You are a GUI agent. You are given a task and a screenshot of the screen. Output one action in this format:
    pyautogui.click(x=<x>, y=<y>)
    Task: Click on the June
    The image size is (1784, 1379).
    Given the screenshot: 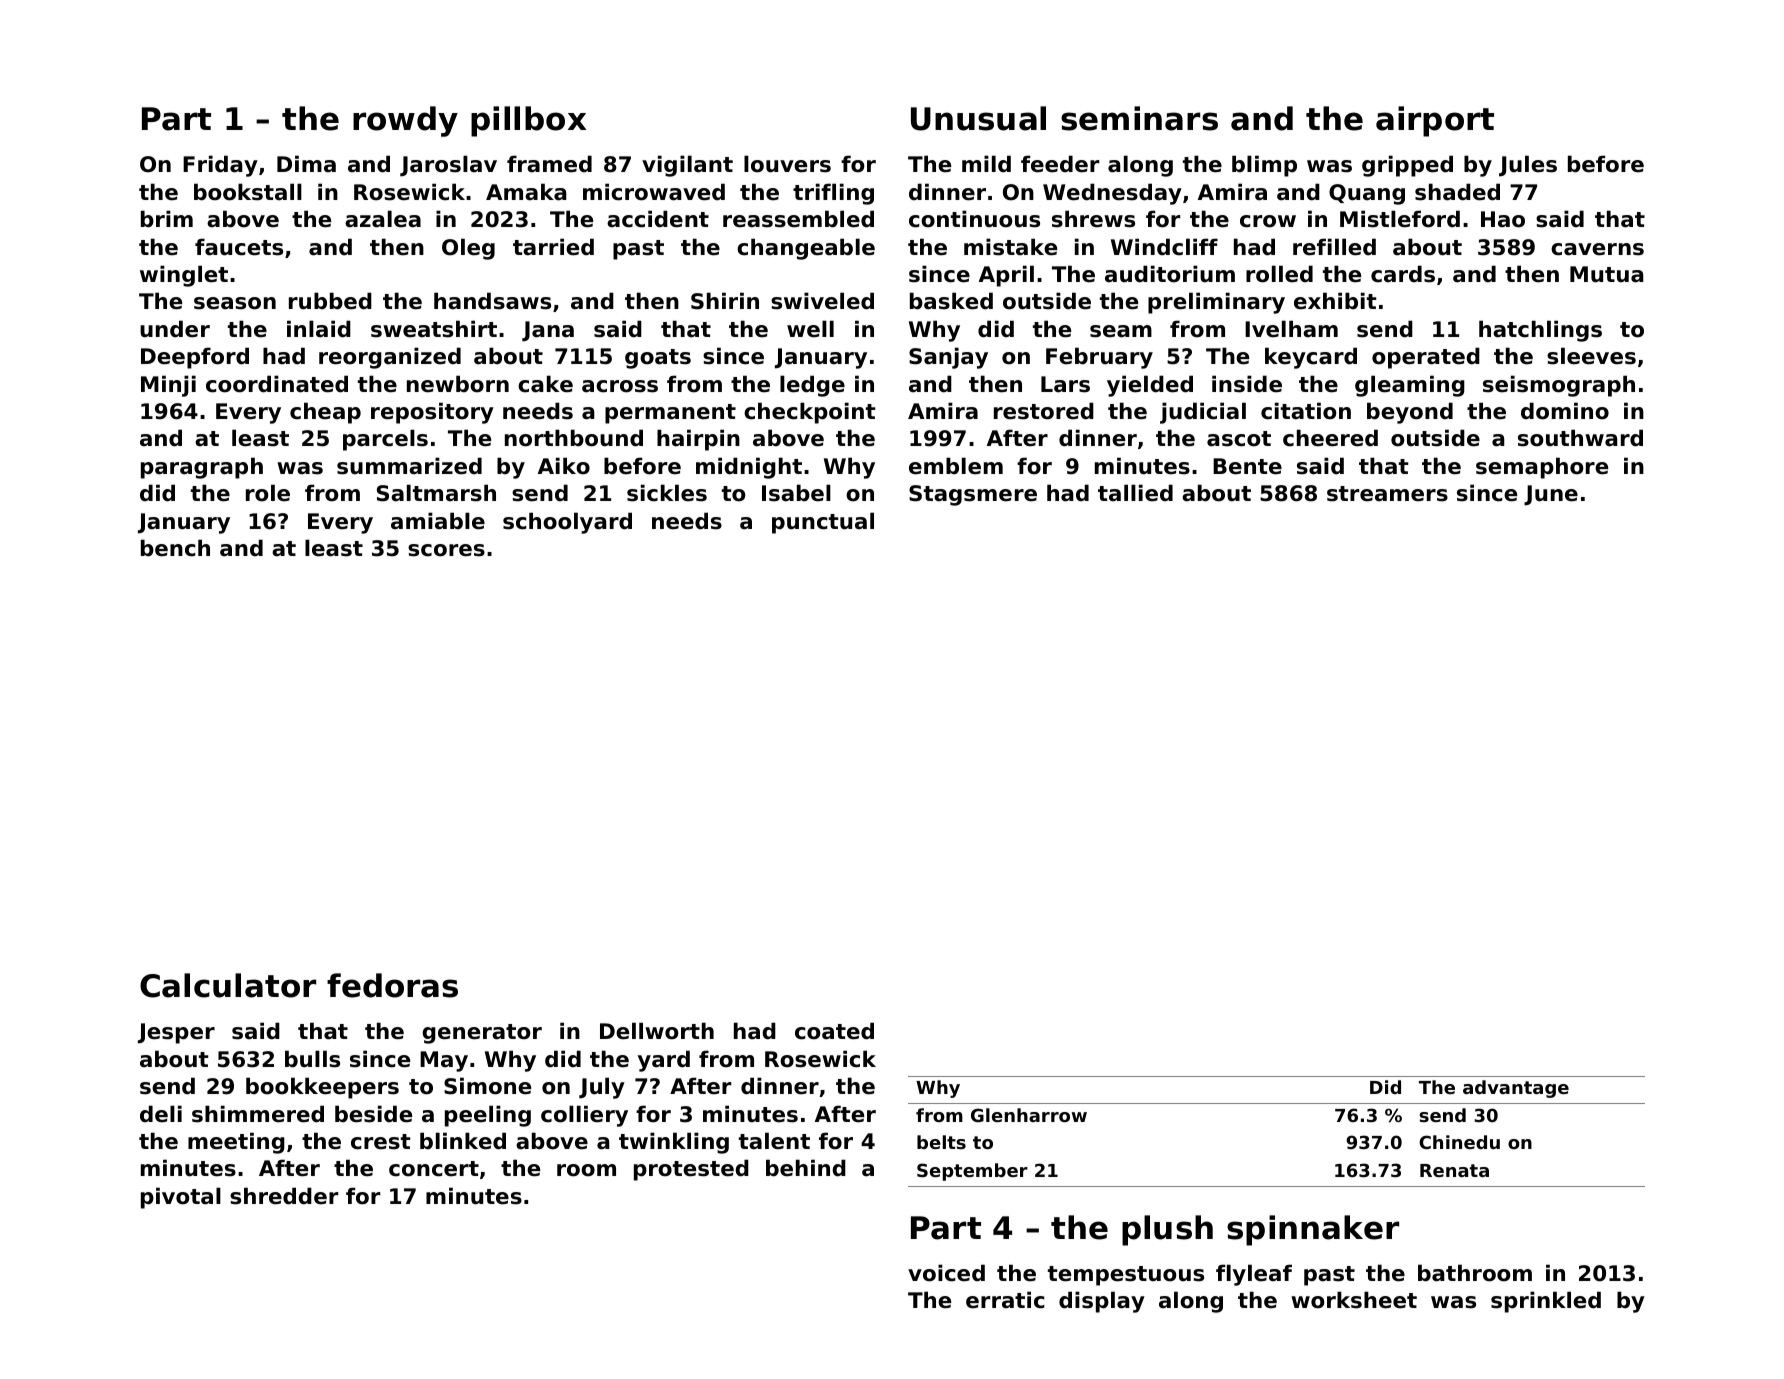 What is the action you would take?
    pyautogui.click(x=1551, y=495)
